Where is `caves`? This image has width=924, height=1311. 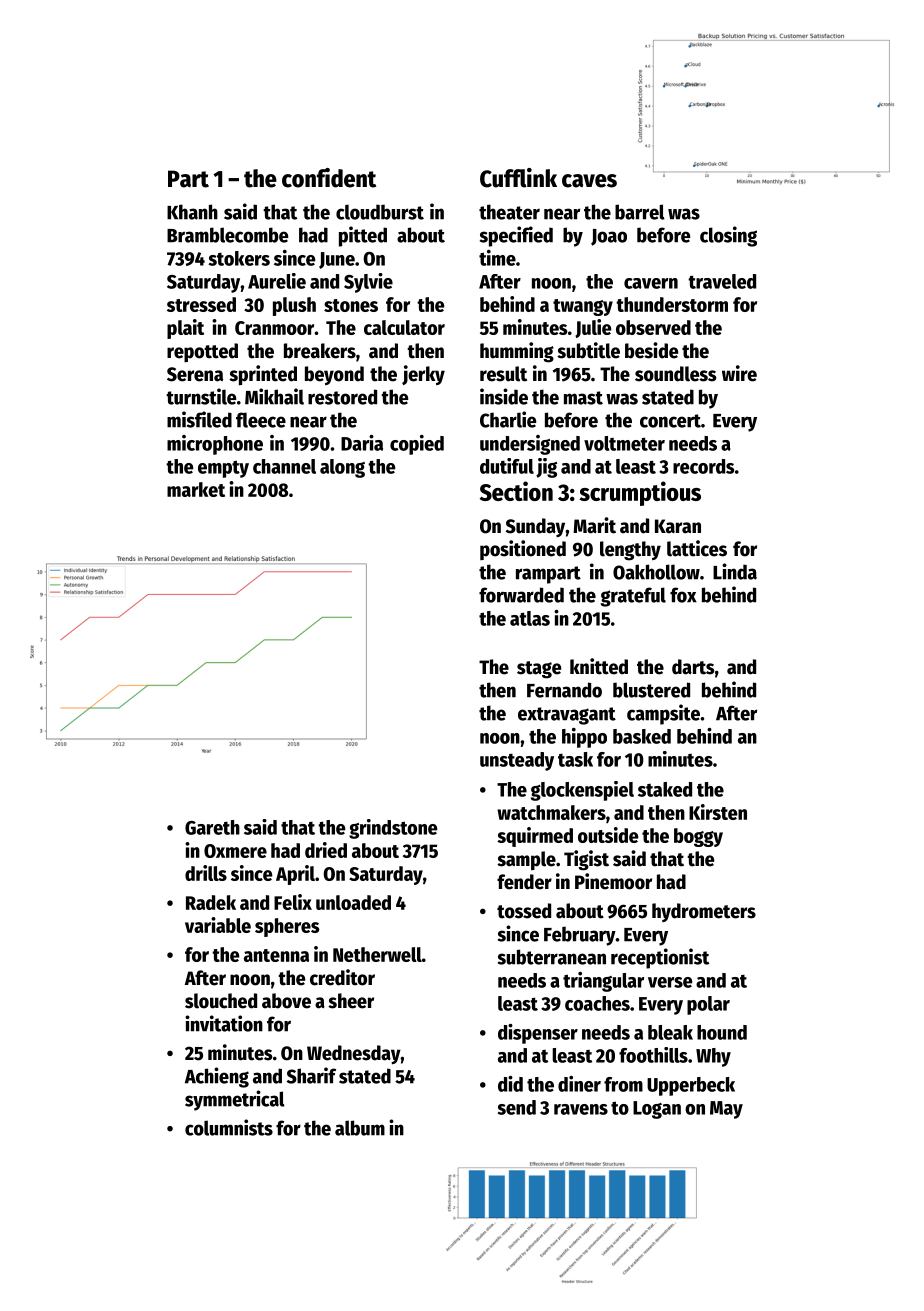 caves is located at coordinates (589, 181).
